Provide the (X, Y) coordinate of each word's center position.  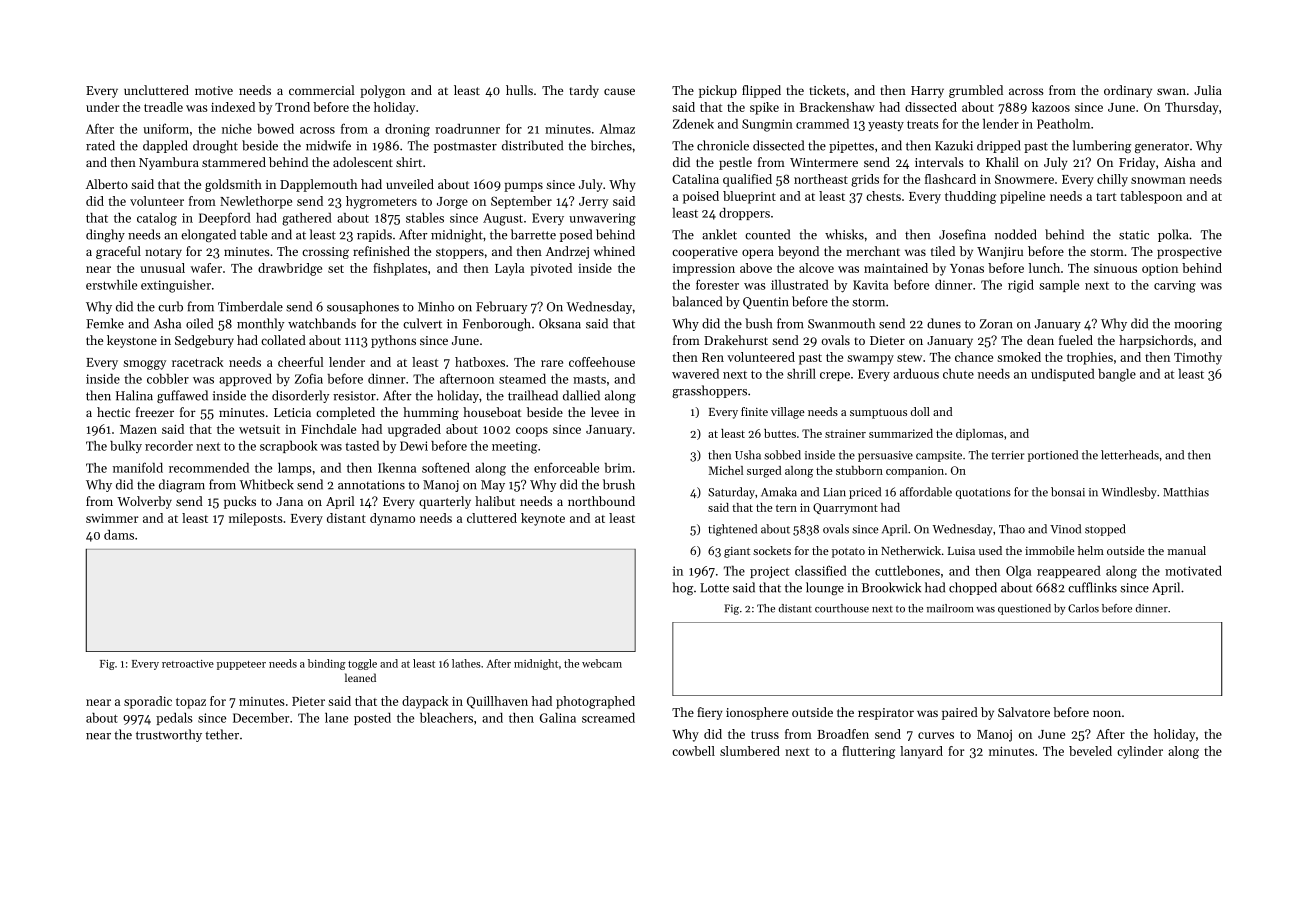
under (102, 107)
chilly (1112, 180)
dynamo (392, 519)
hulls (519, 90)
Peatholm (1063, 124)
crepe (835, 376)
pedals (174, 719)
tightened (732, 530)
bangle (1117, 375)
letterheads (1130, 455)
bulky (126, 447)
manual (1187, 550)
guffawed (182, 396)
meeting (514, 447)
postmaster (465, 147)
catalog (157, 219)
